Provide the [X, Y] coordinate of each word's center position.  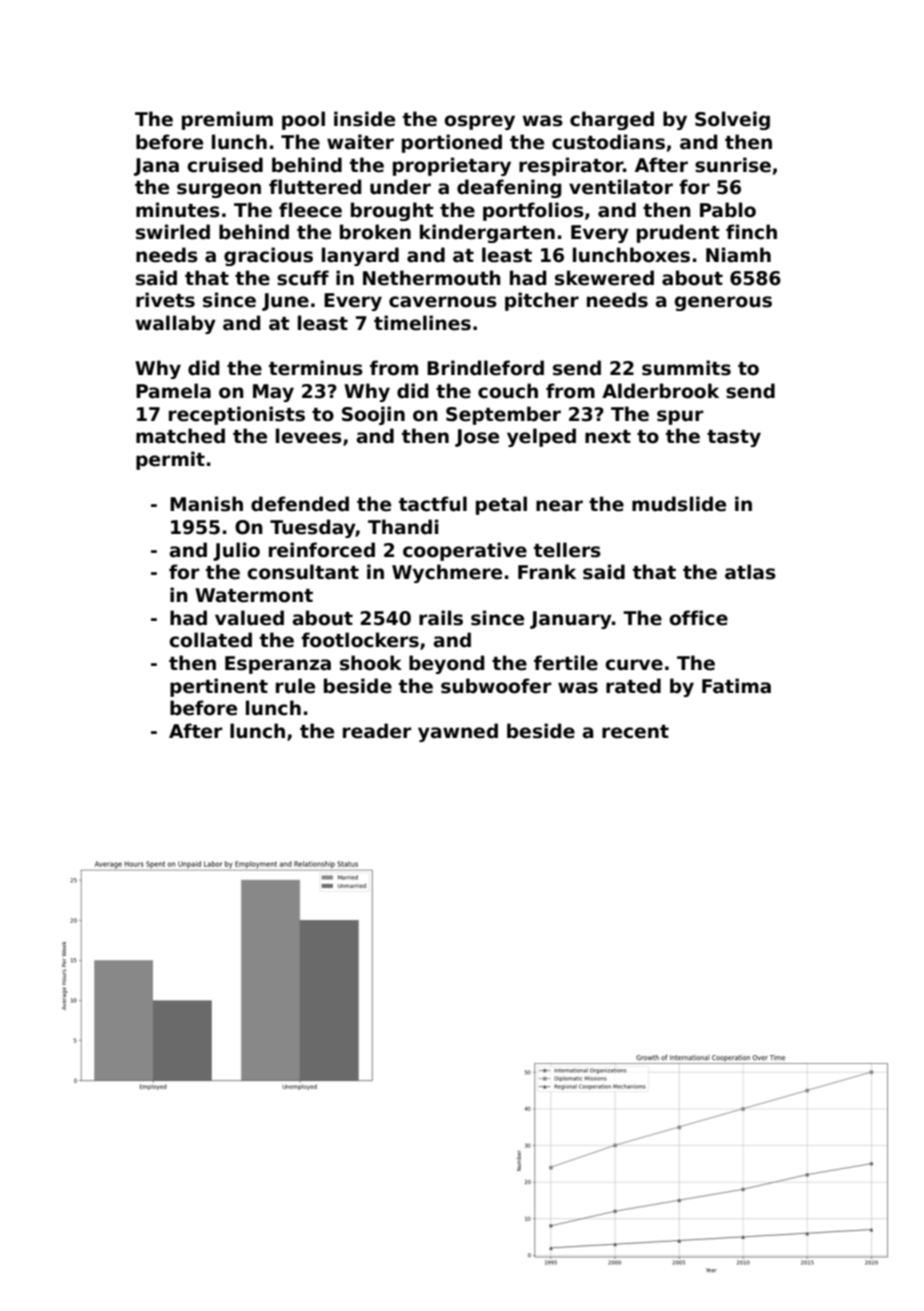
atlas [750, 572]
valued [249, 618]
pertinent [219, 687]
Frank [547, 572]
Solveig [732, 120]
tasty [734, 438]
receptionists [237, 415]
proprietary [452, 166]
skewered [604, 278]
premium [227, 120]
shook [371, 663]
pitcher [542, 301]
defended [300, 504]
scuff [303, 278]
